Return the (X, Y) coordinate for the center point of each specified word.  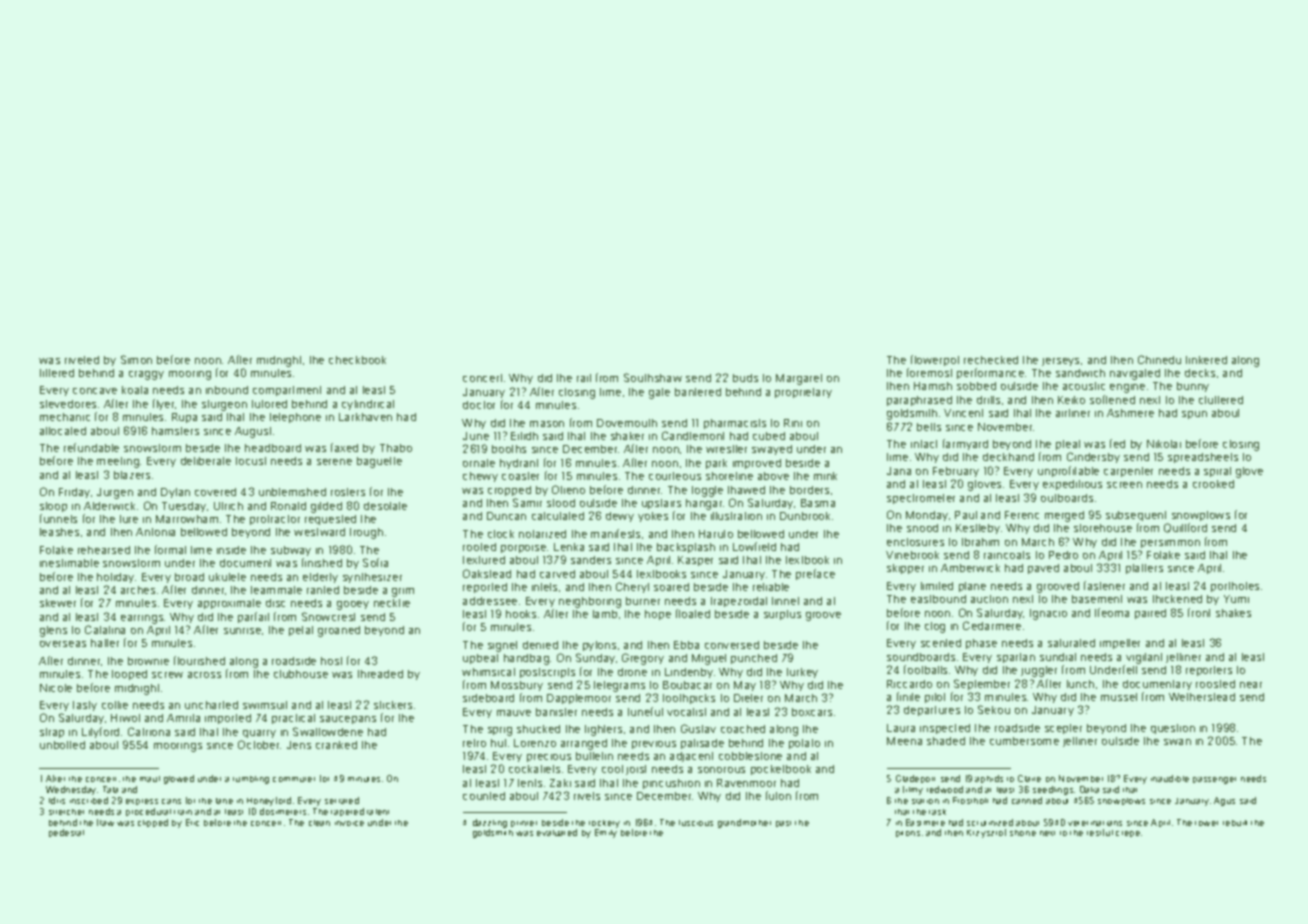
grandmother (744, 823)
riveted (82, 360)
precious (549, 758)
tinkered (1206, 360)
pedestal (66, 833)
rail (584, 378)
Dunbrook (805, 516)
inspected (945, 729)
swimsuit (265, 705)
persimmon (1170, 544)
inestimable (69, 563)
